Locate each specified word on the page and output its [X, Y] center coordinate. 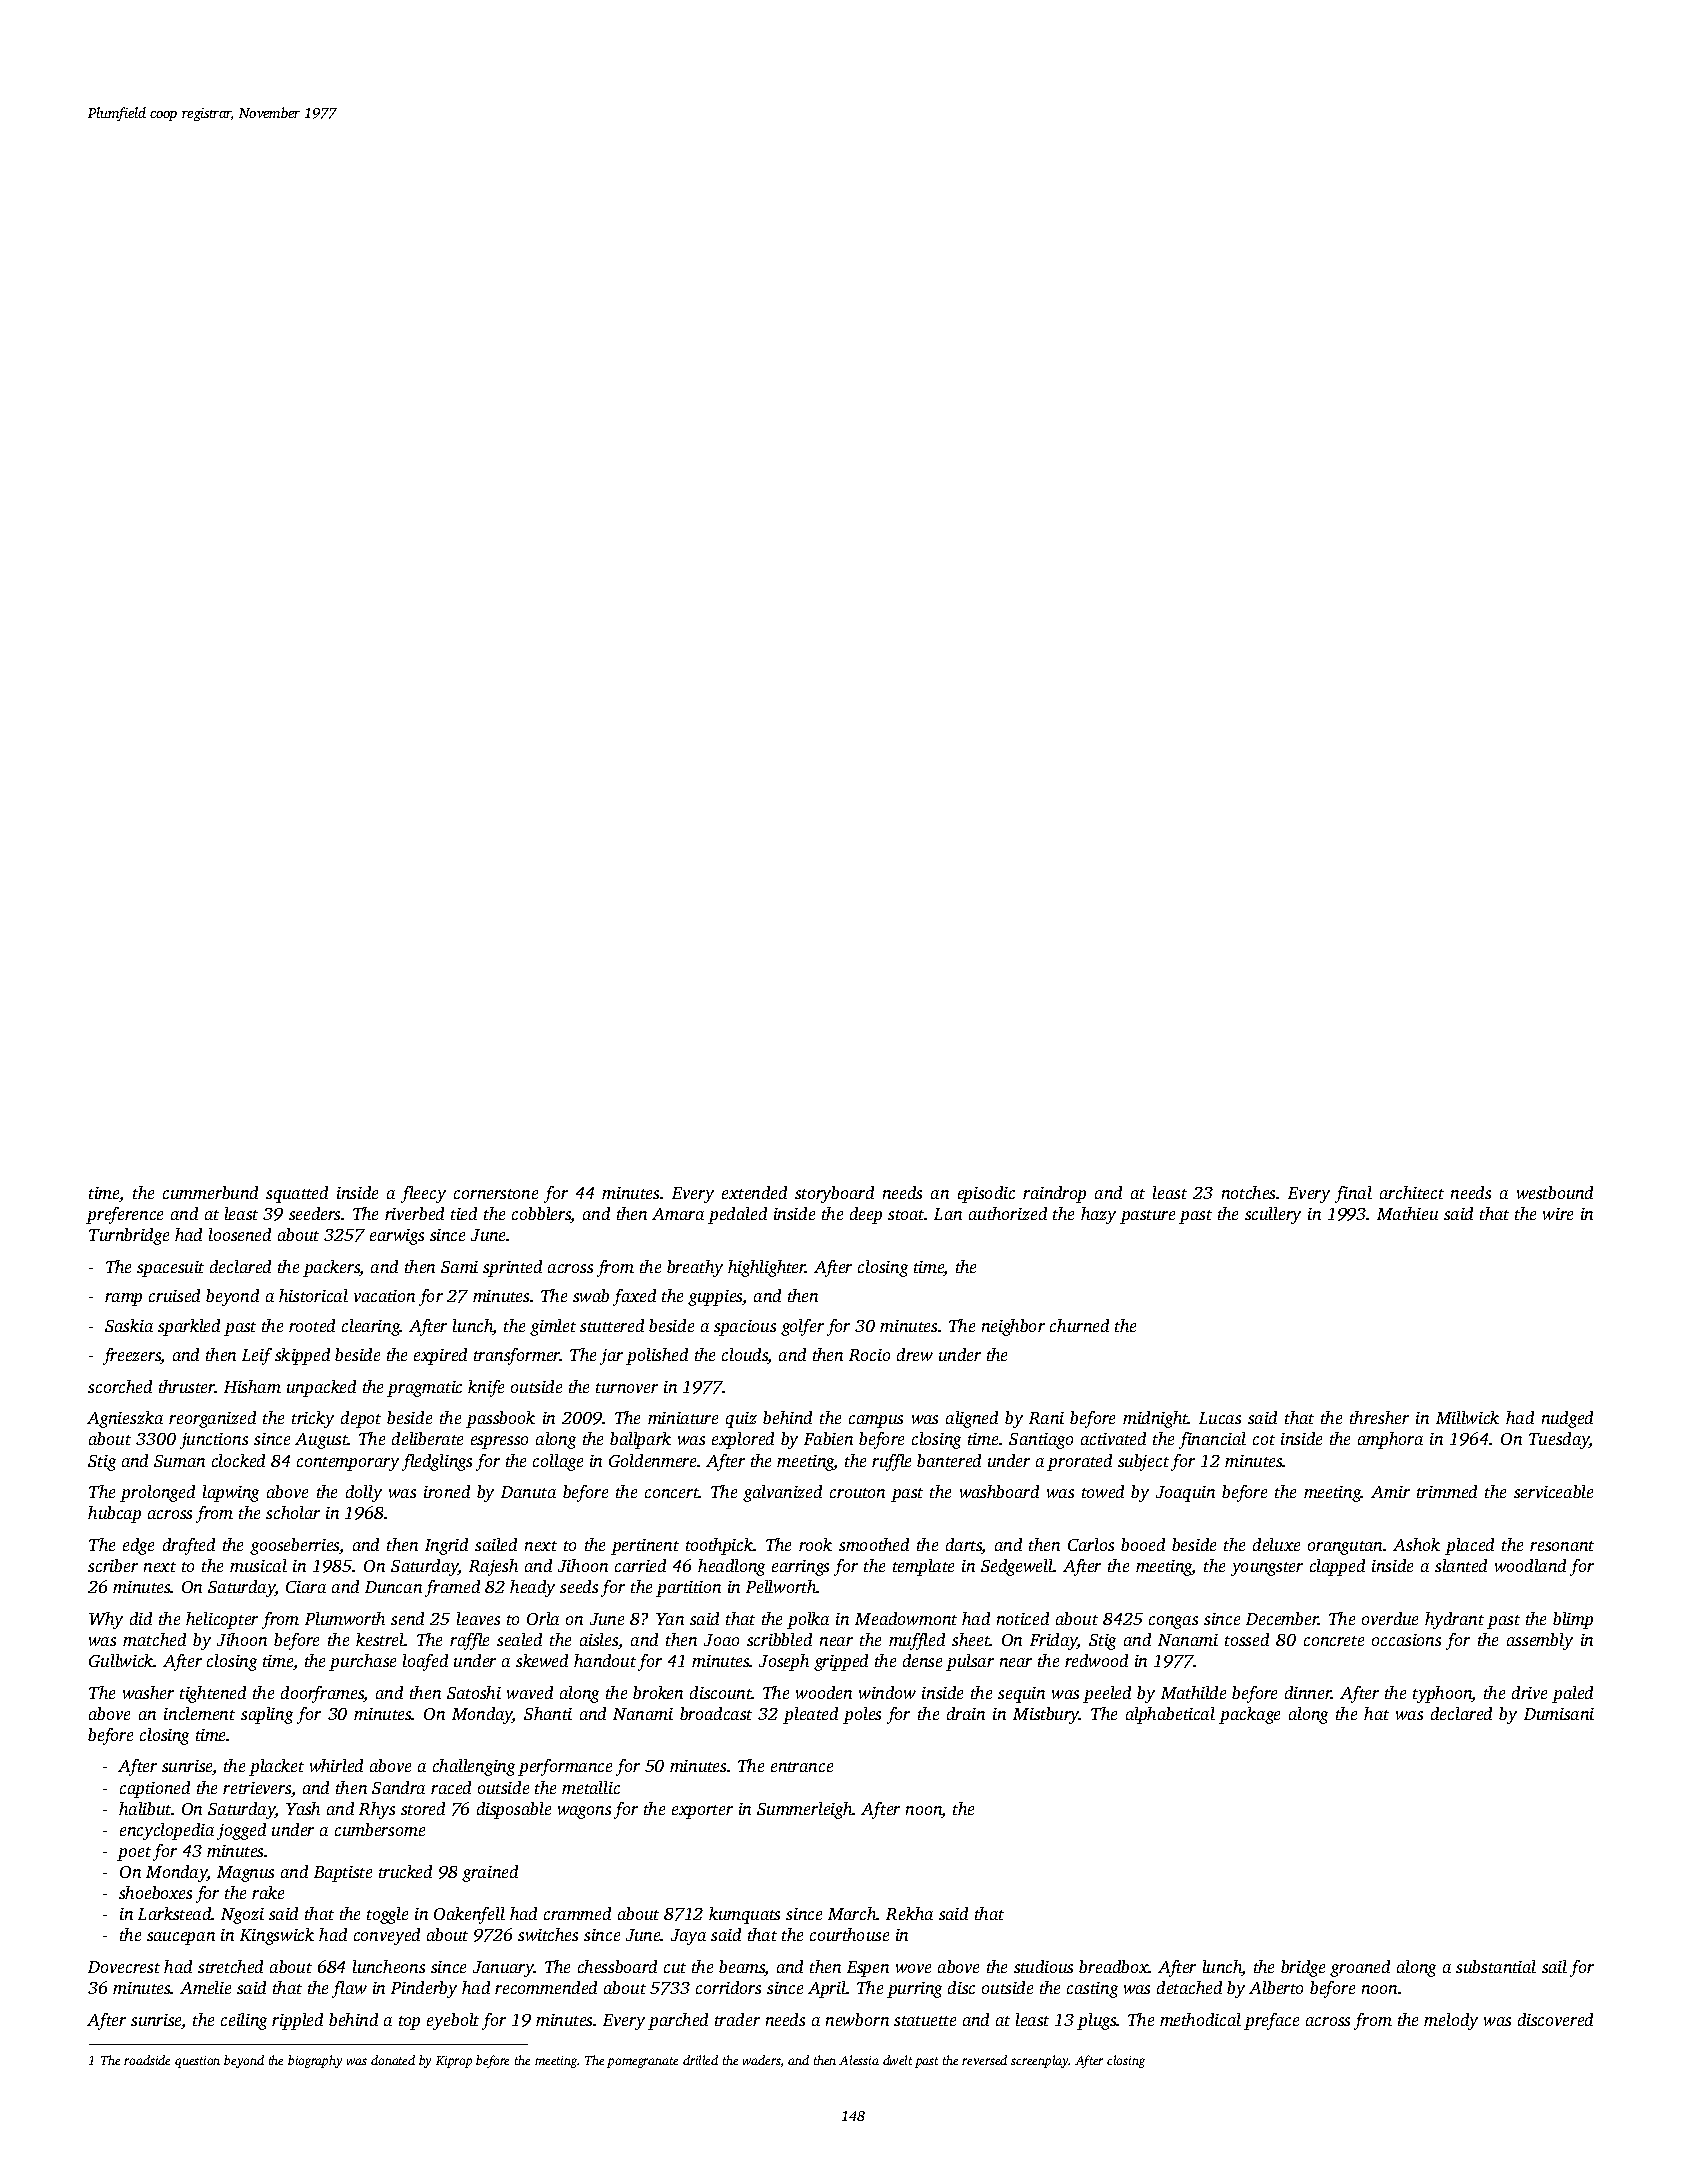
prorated [1079, 1462]
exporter [702, 1812]
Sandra [398, 1787]
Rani [1046, 1418]
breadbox [1114, 1966]
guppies [715, 1298]
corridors [728, 1987]
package [1249, 1715]
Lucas [1220, 1418]
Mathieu [1407, 1213]
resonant [1562, 1546]
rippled [297, 2021]
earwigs [397, 1237]
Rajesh [493, 1567]
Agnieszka [125, 1419]
